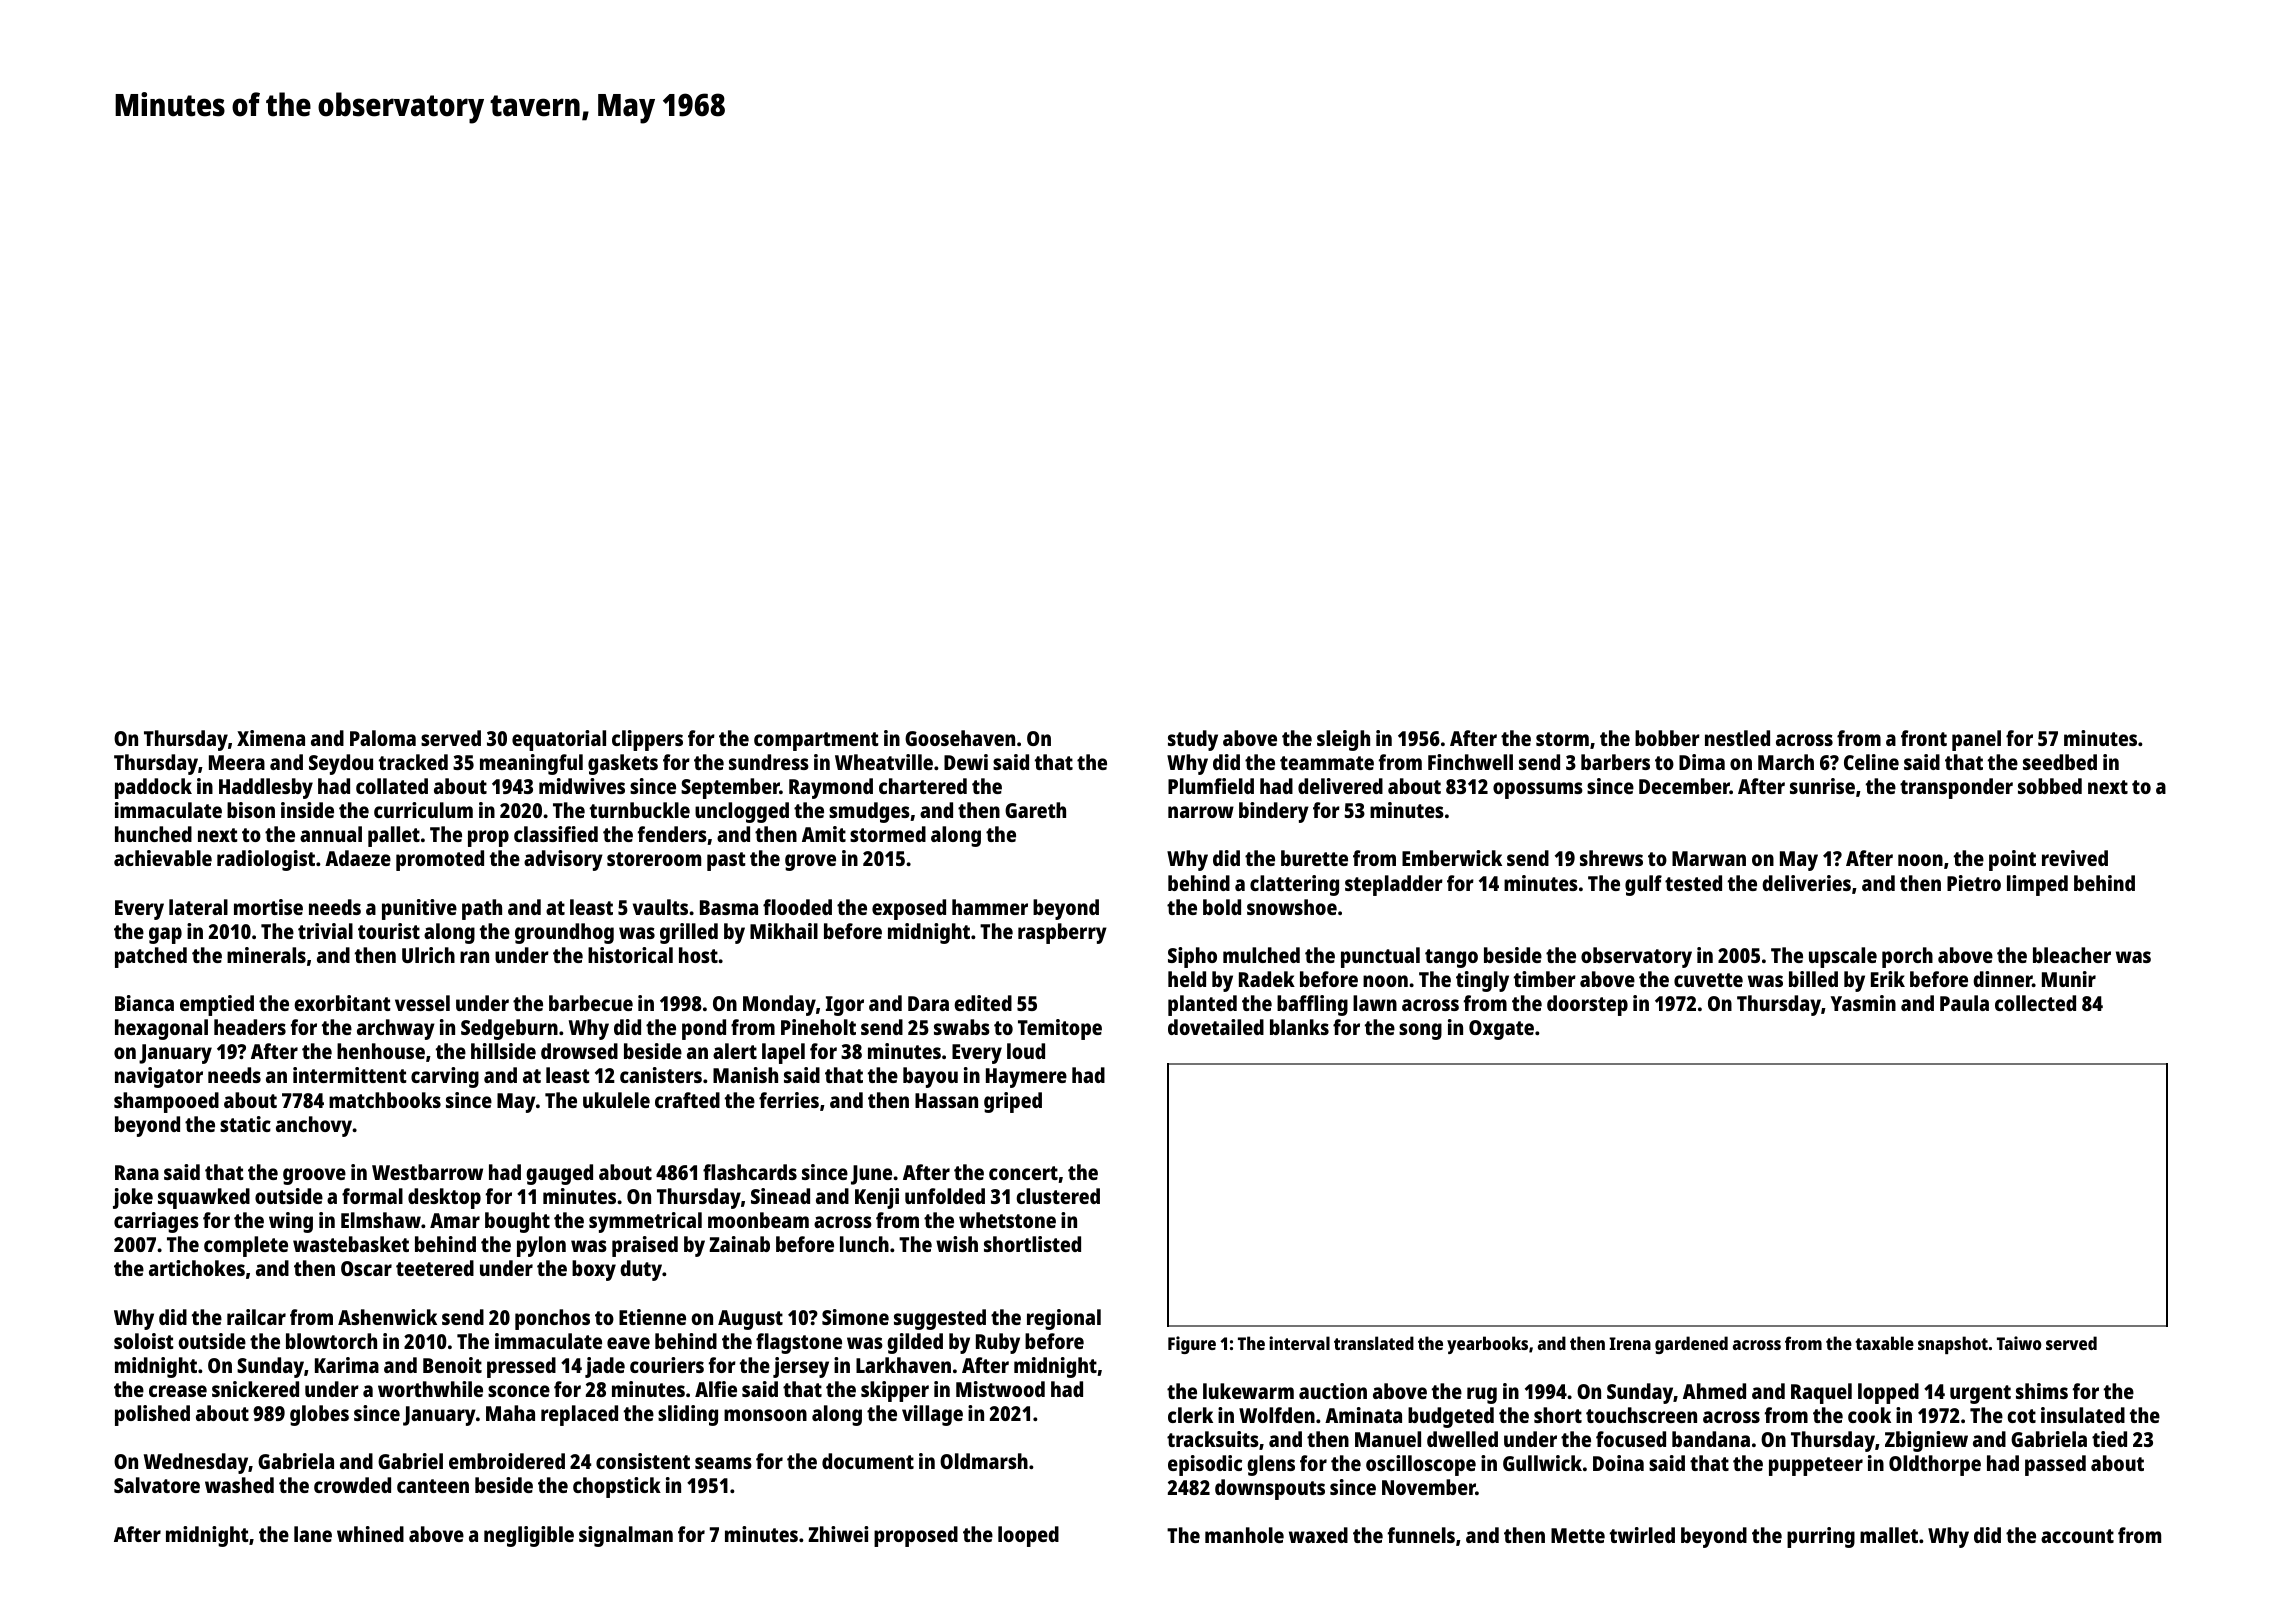 The width and height of the image is (2282, 1614). I want to click on bobber, so click(1667, 738).
